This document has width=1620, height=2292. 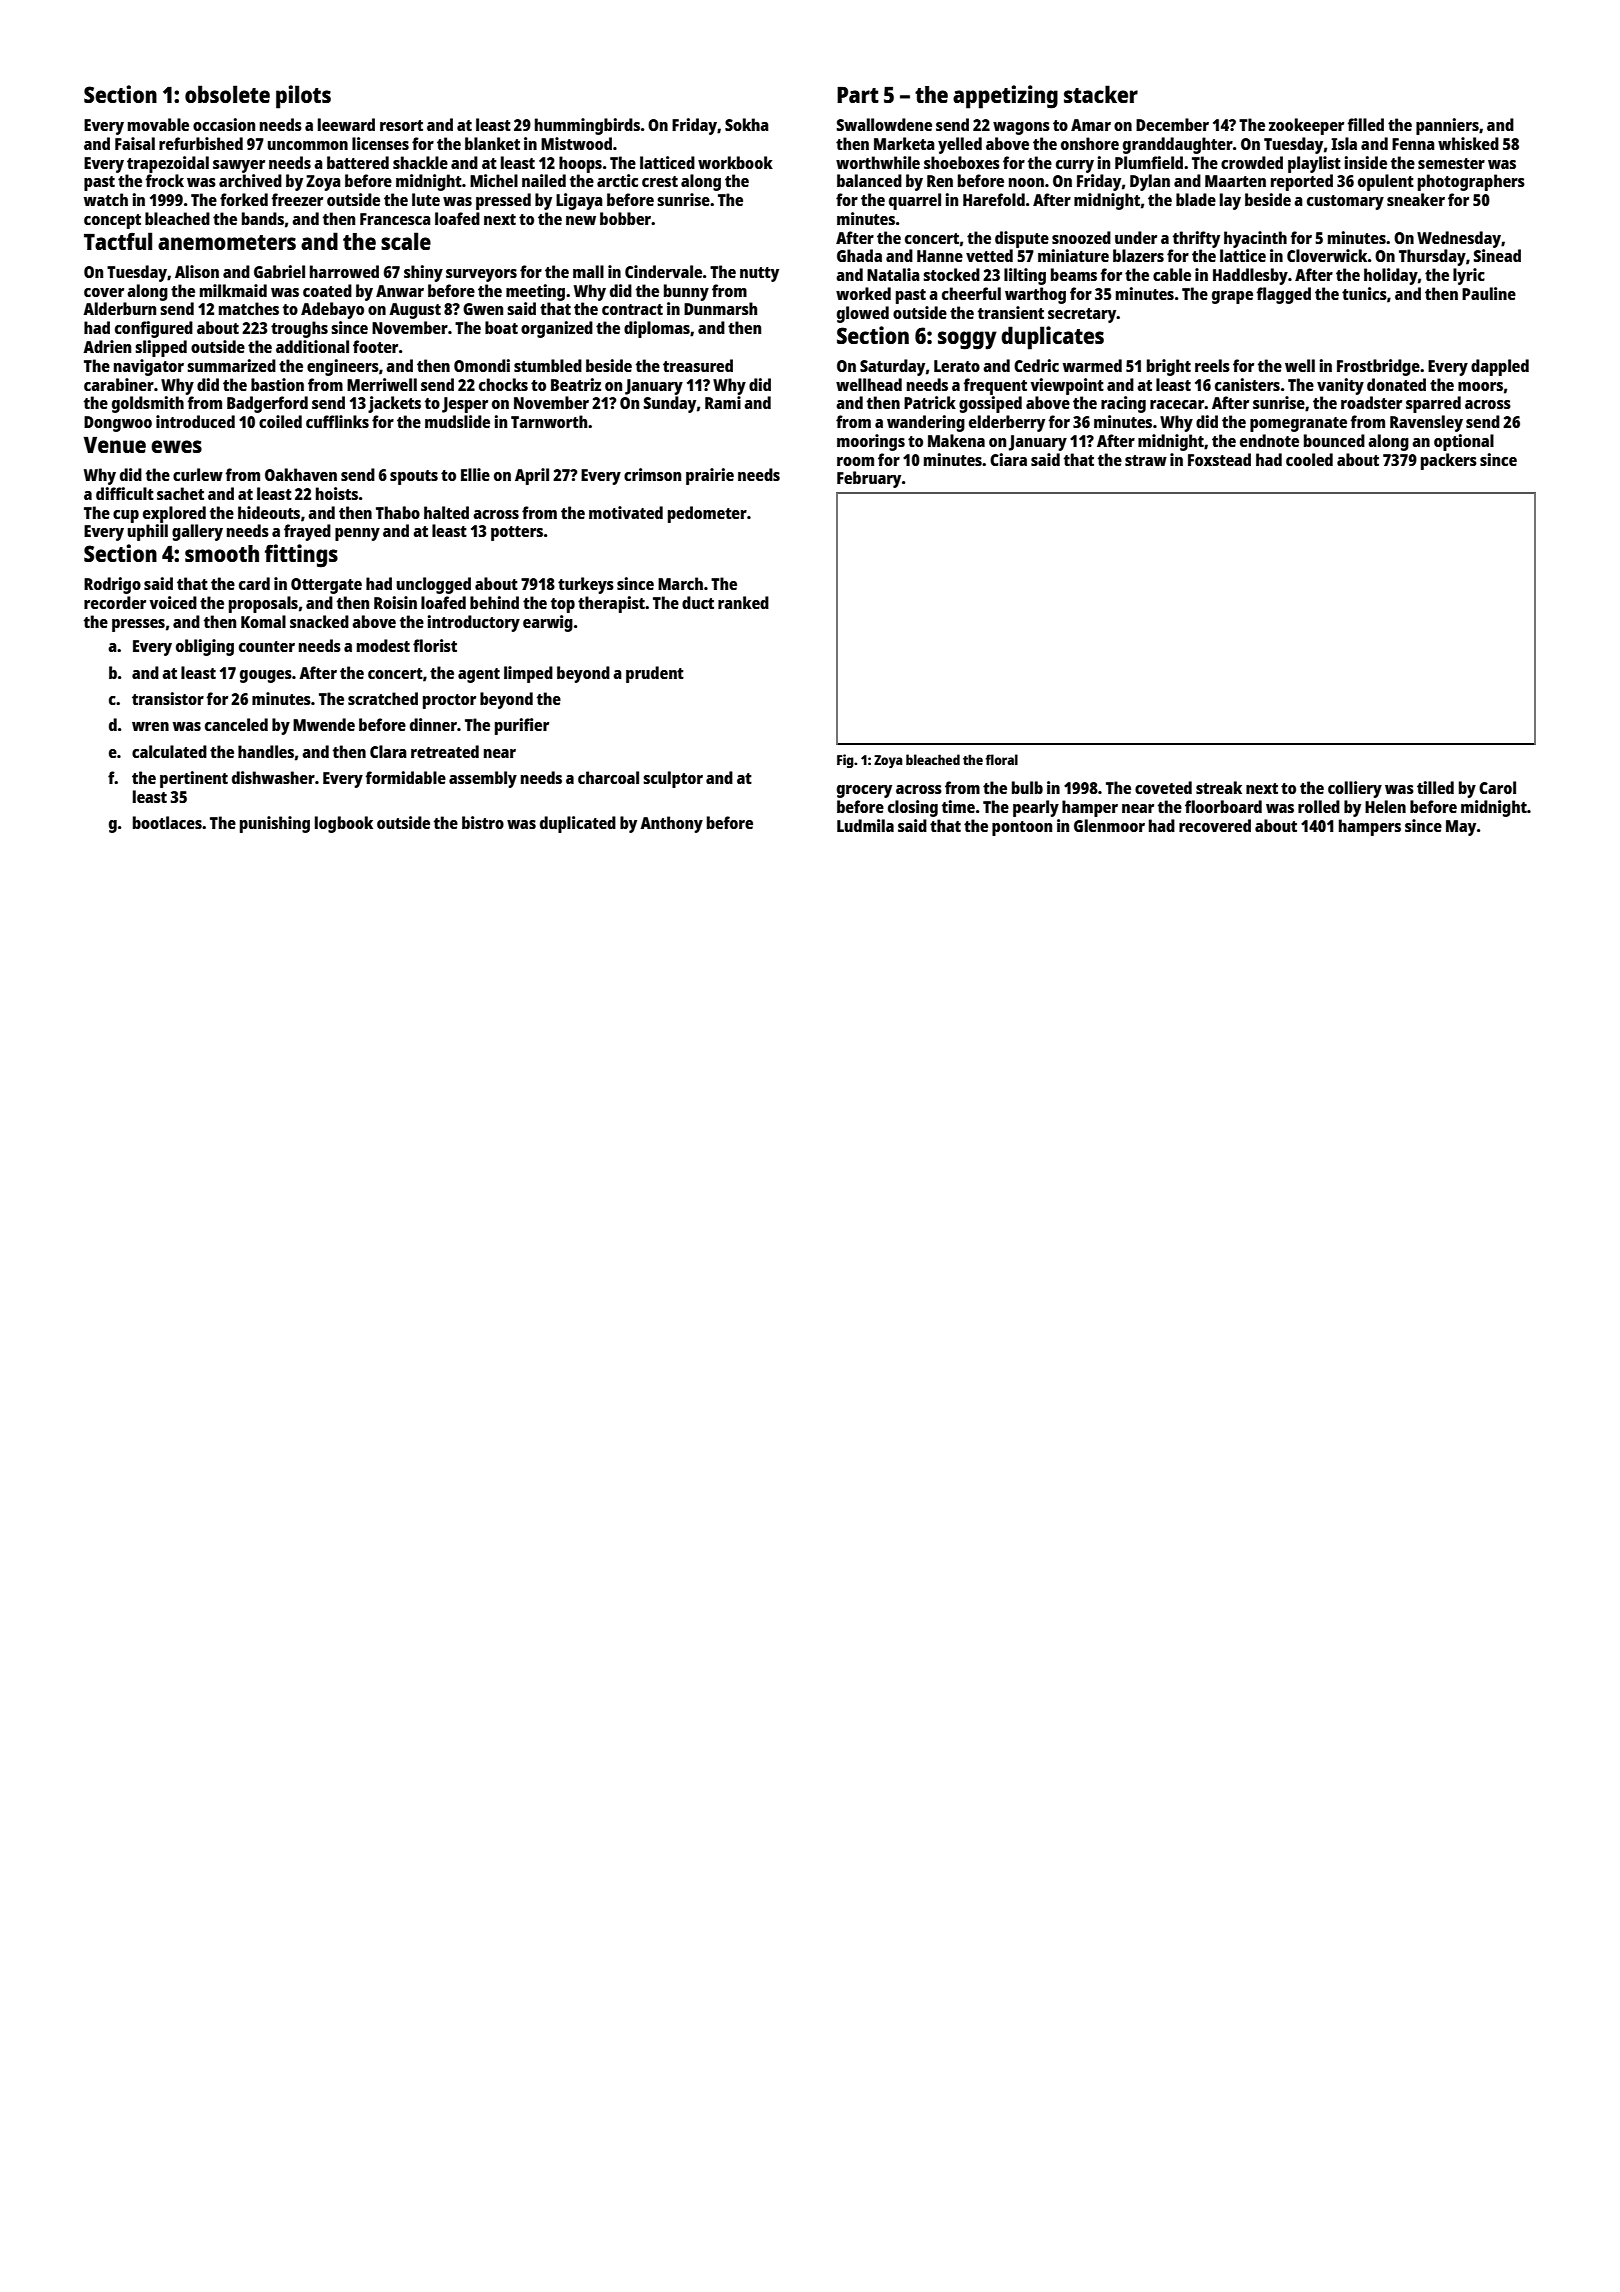 What do you see at coordinates (1005, 97) in the document?
I see `appetizing` at bounding box center [1005, 97].
